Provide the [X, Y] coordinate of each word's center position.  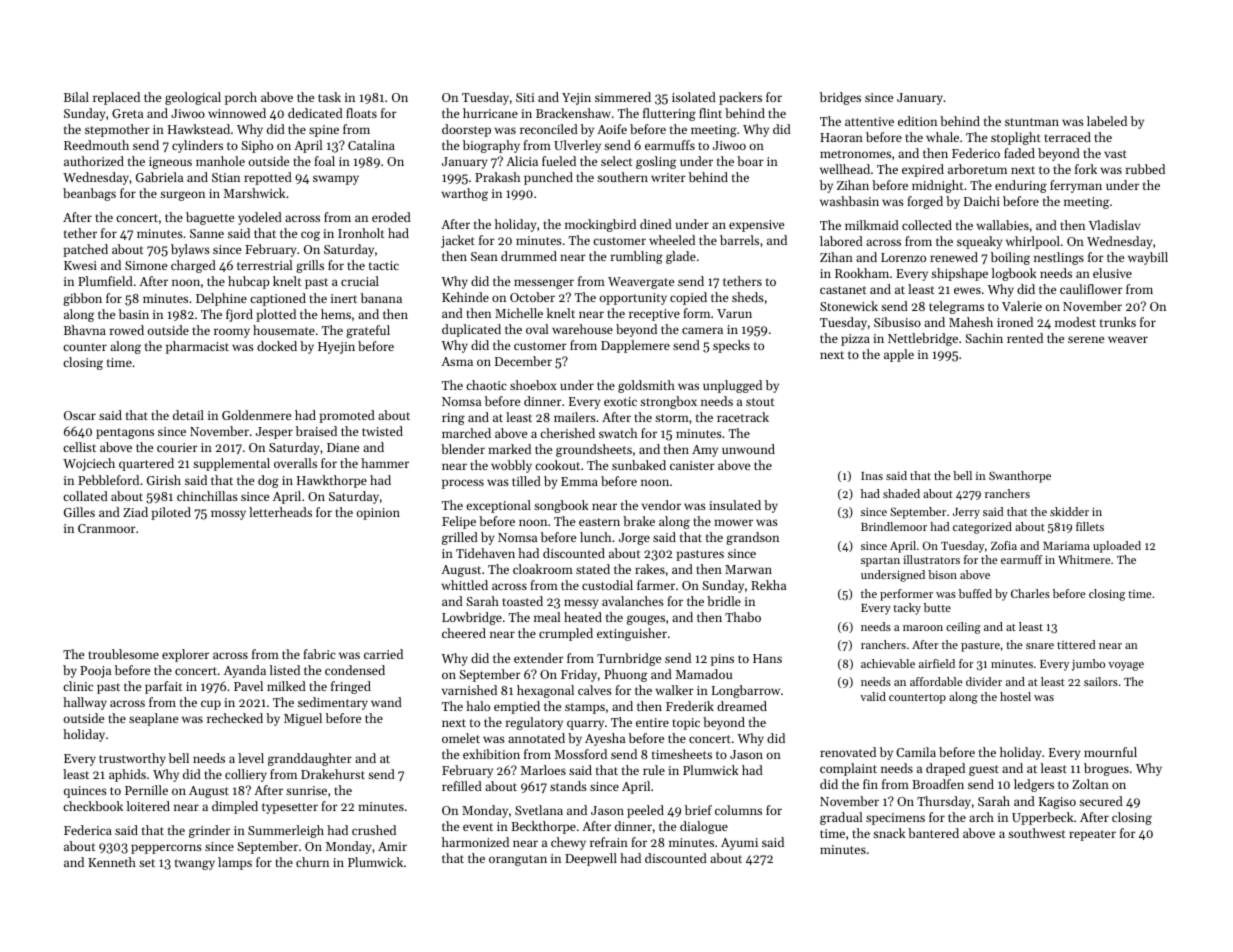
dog [268, 481]
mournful [1110, 752]
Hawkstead [199, 129]
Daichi [982, 201]
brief [698, 810]
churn [312, 862]
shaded [901, 493]
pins [722, 660]
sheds [748, 297]
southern [622, 177]
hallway [85, 703]
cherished [567, 433]
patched [85, 250]
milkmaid [872, 225]
